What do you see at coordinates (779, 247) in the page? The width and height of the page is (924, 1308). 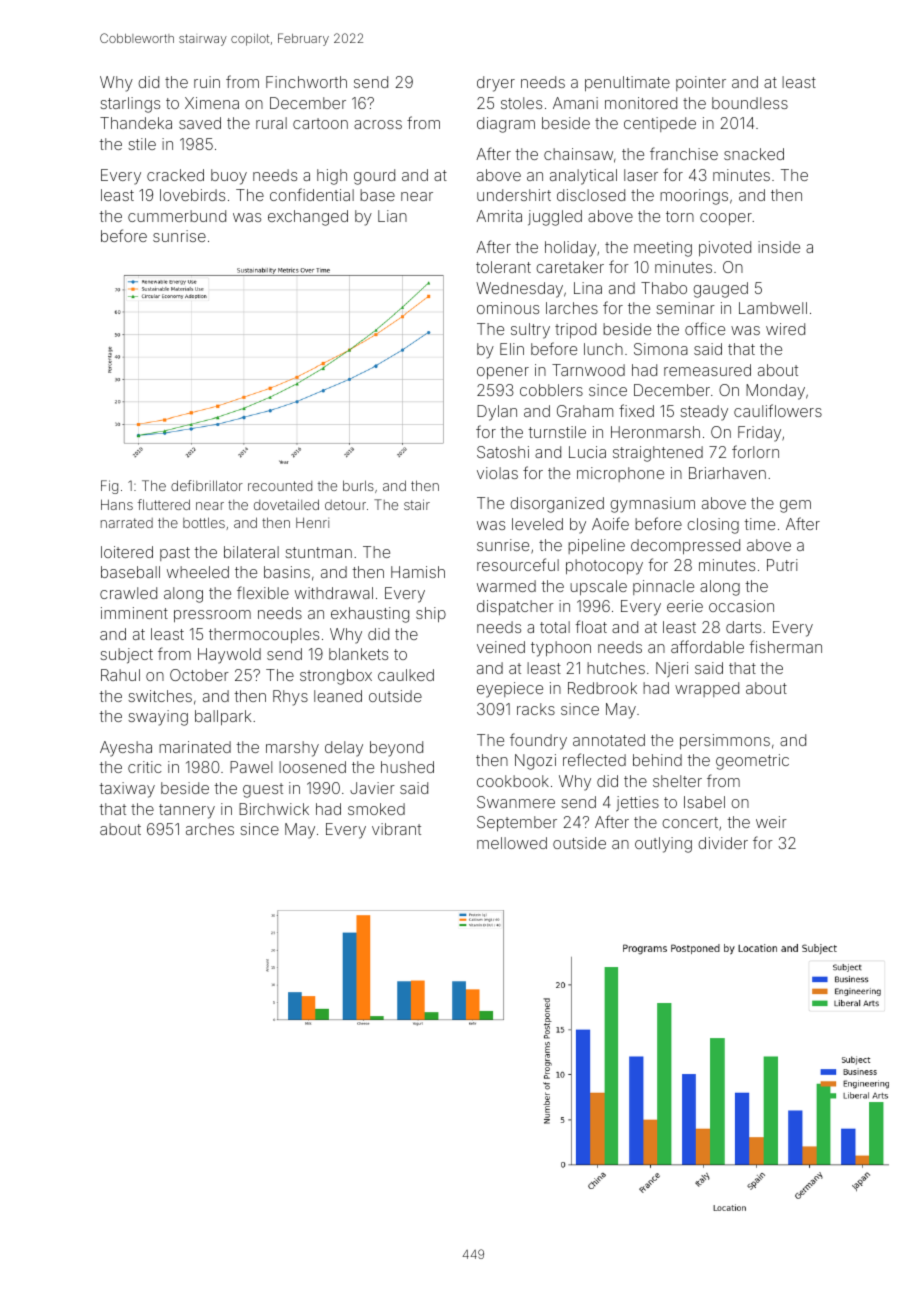 I see `inside` at bounding box center [779, 247].
